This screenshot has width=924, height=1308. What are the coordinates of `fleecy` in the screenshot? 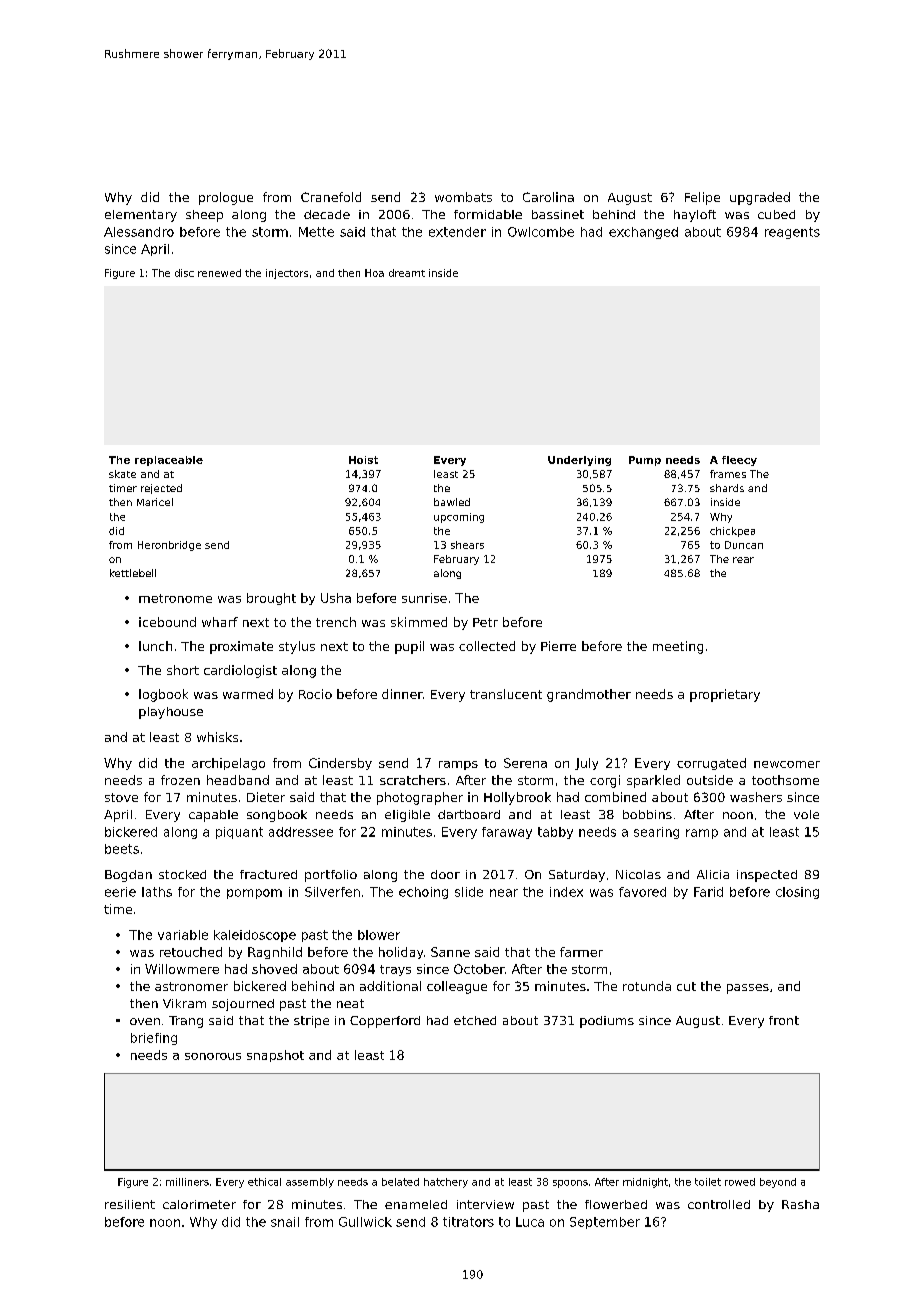 It's located at (739, 461).
